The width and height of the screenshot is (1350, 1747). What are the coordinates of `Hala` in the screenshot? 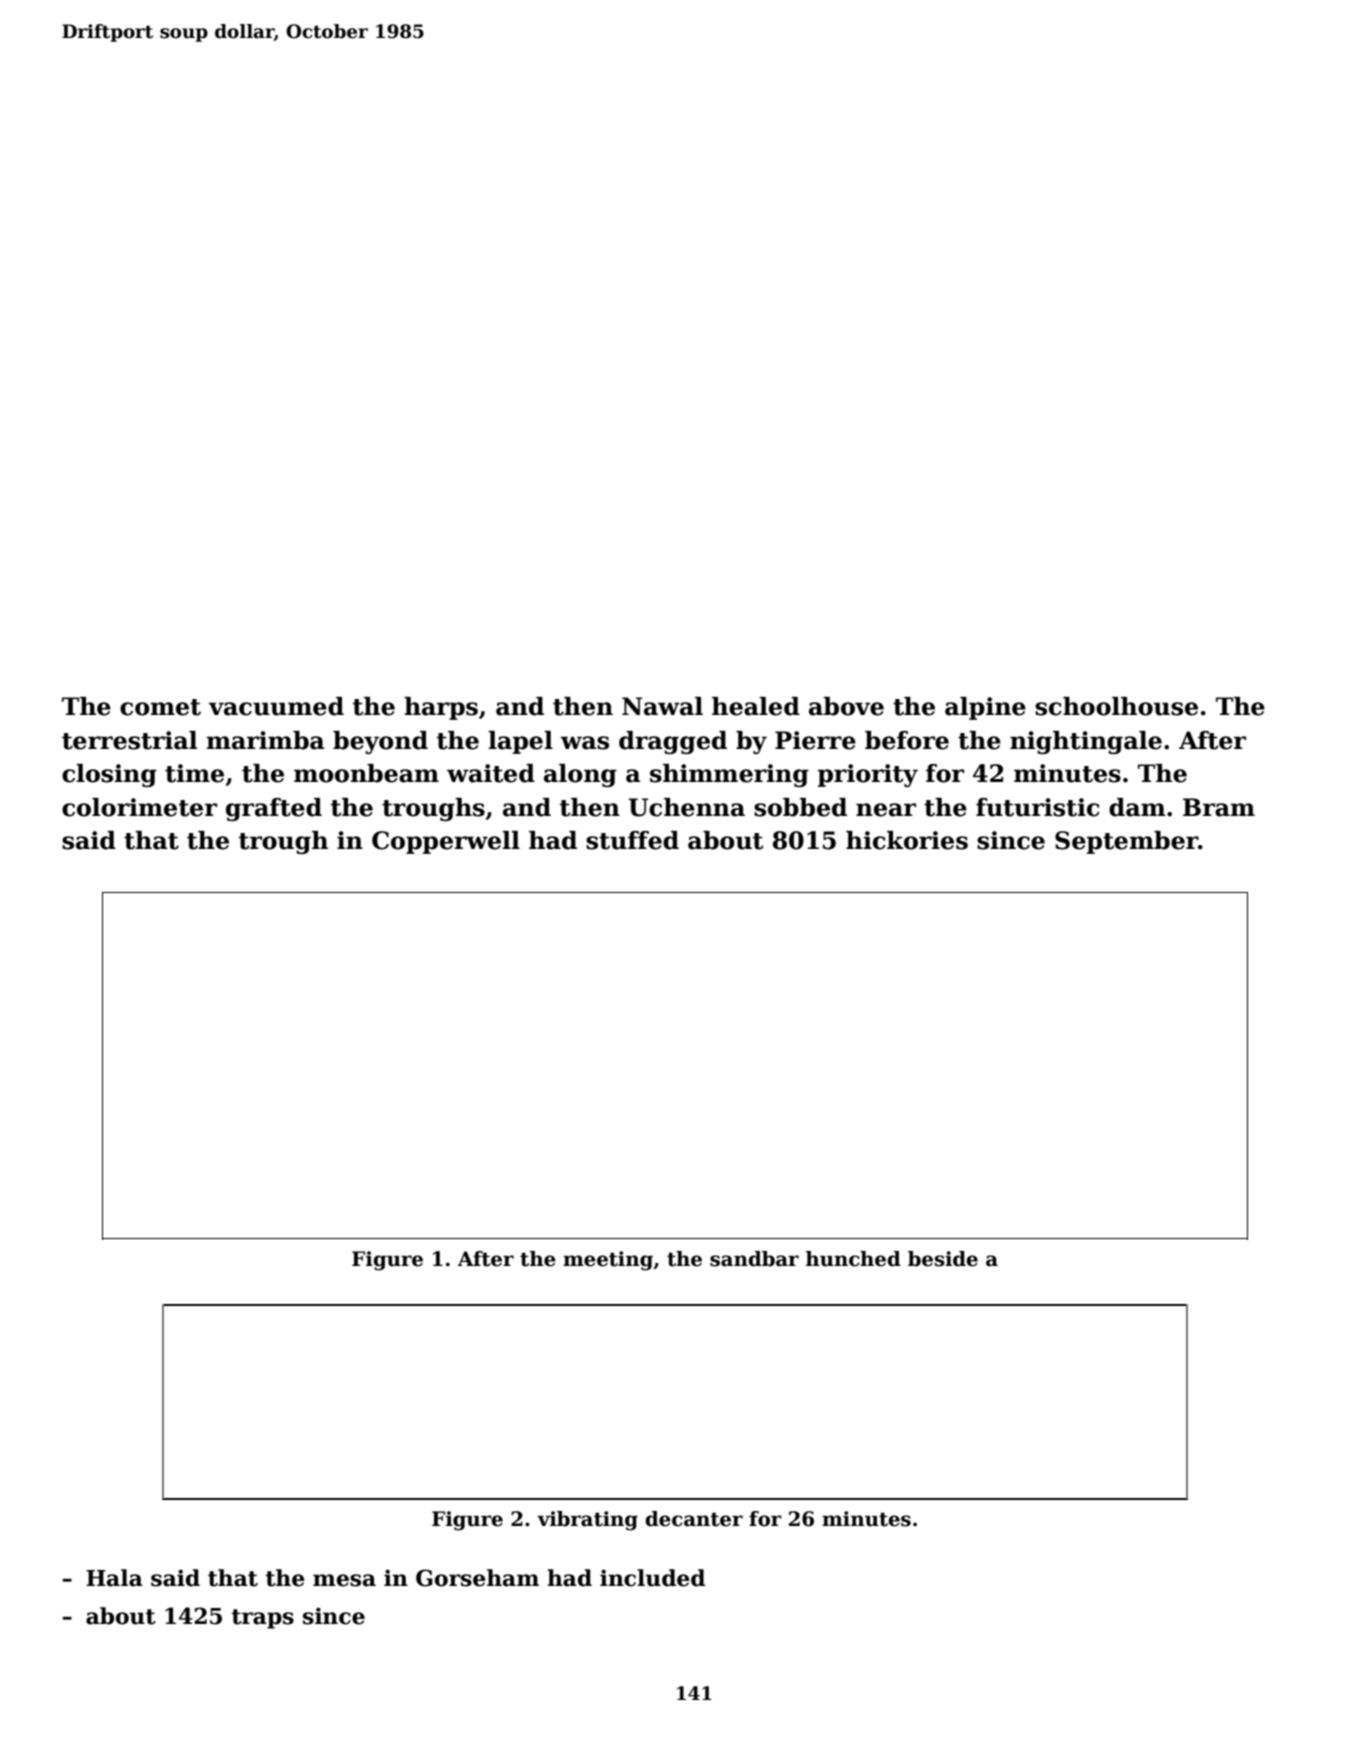 It's located at (114, 1578).
